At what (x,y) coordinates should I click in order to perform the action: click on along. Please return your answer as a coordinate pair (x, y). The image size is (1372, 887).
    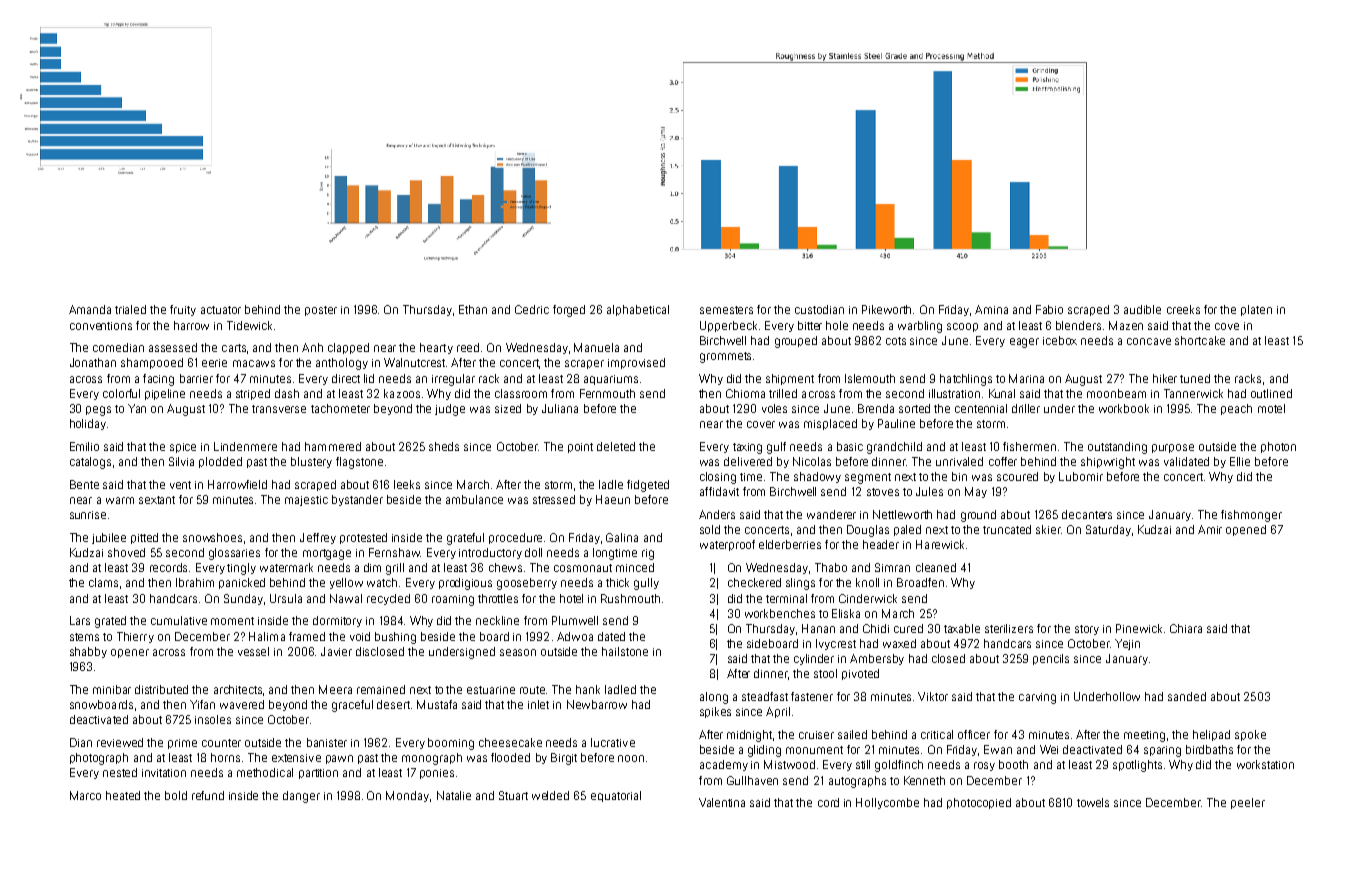
    Looking at the image, I should click on (714, 698).
